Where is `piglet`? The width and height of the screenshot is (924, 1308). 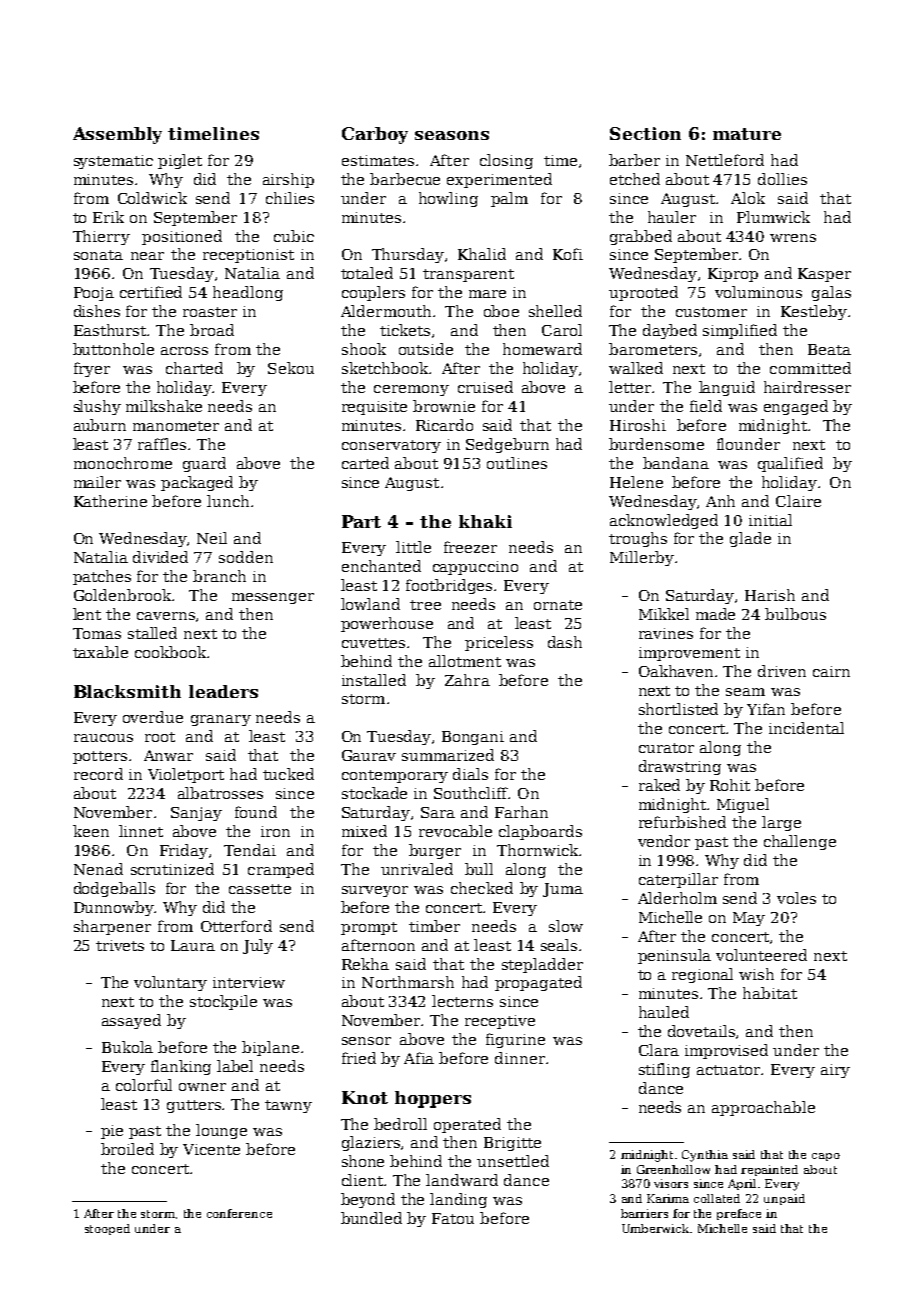
piglet is located at coordinates (180, 161).
